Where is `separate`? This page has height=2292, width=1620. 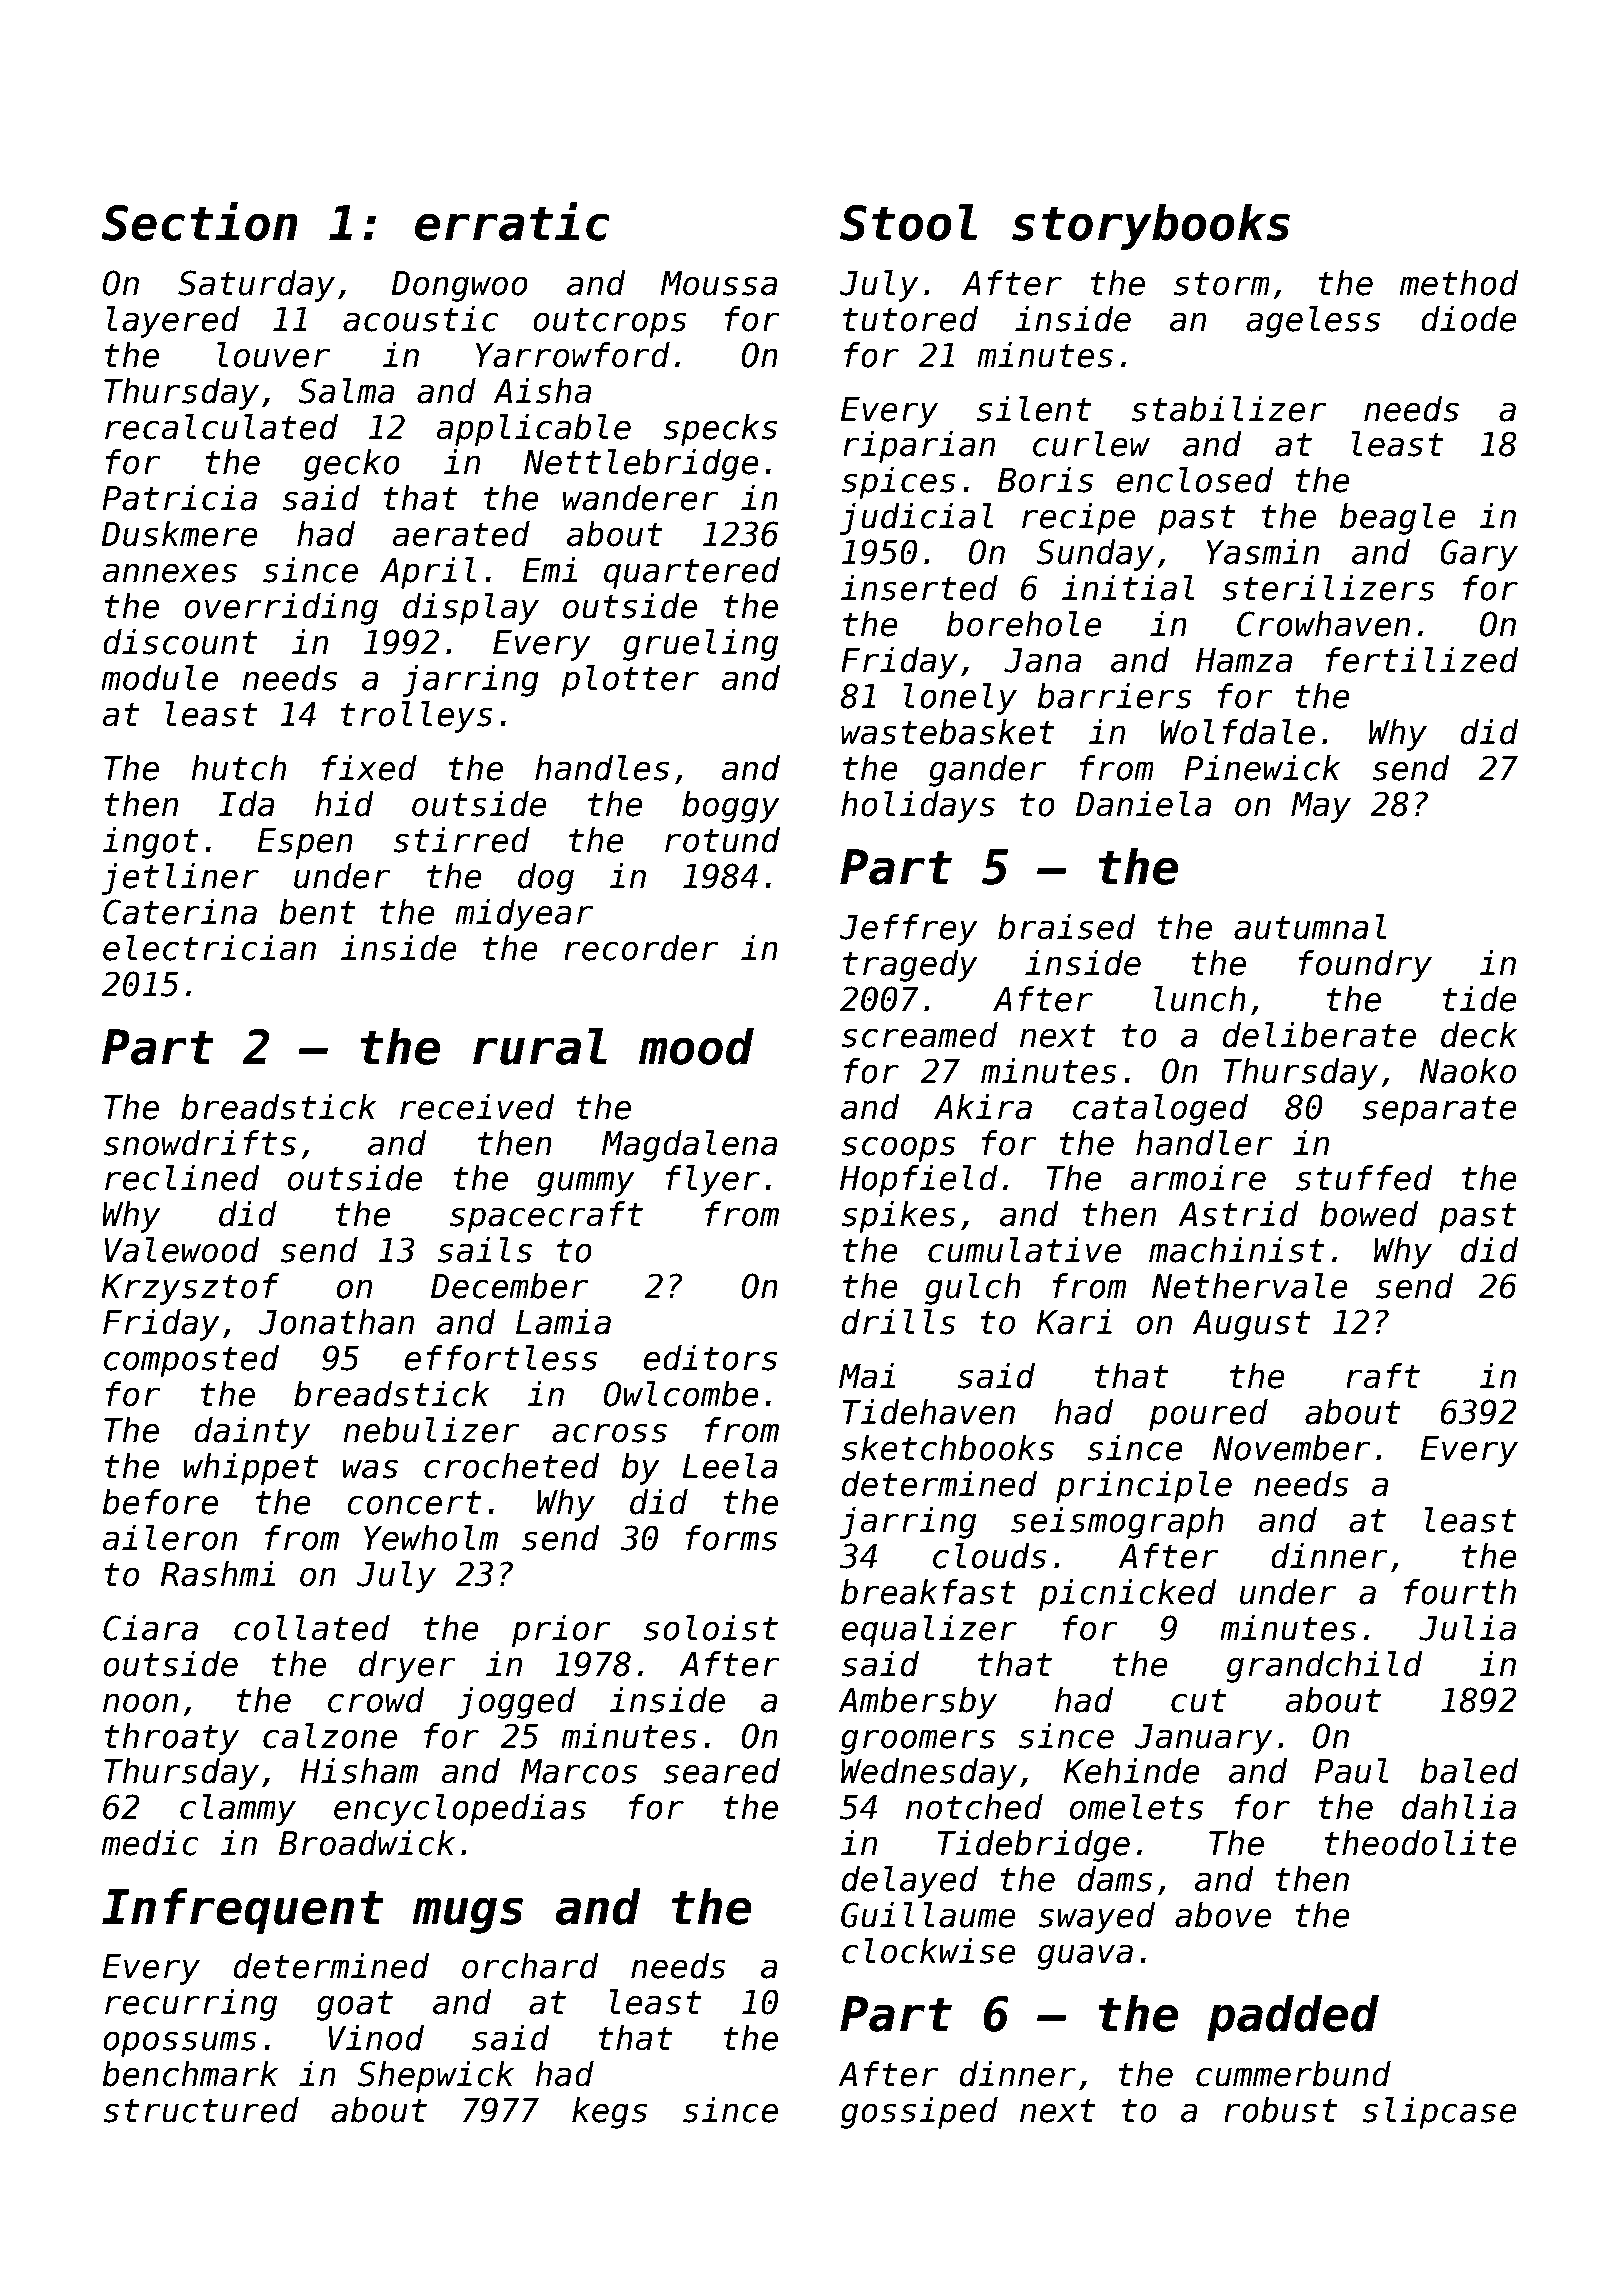
separate is located at coordinates (1439, 1111).
